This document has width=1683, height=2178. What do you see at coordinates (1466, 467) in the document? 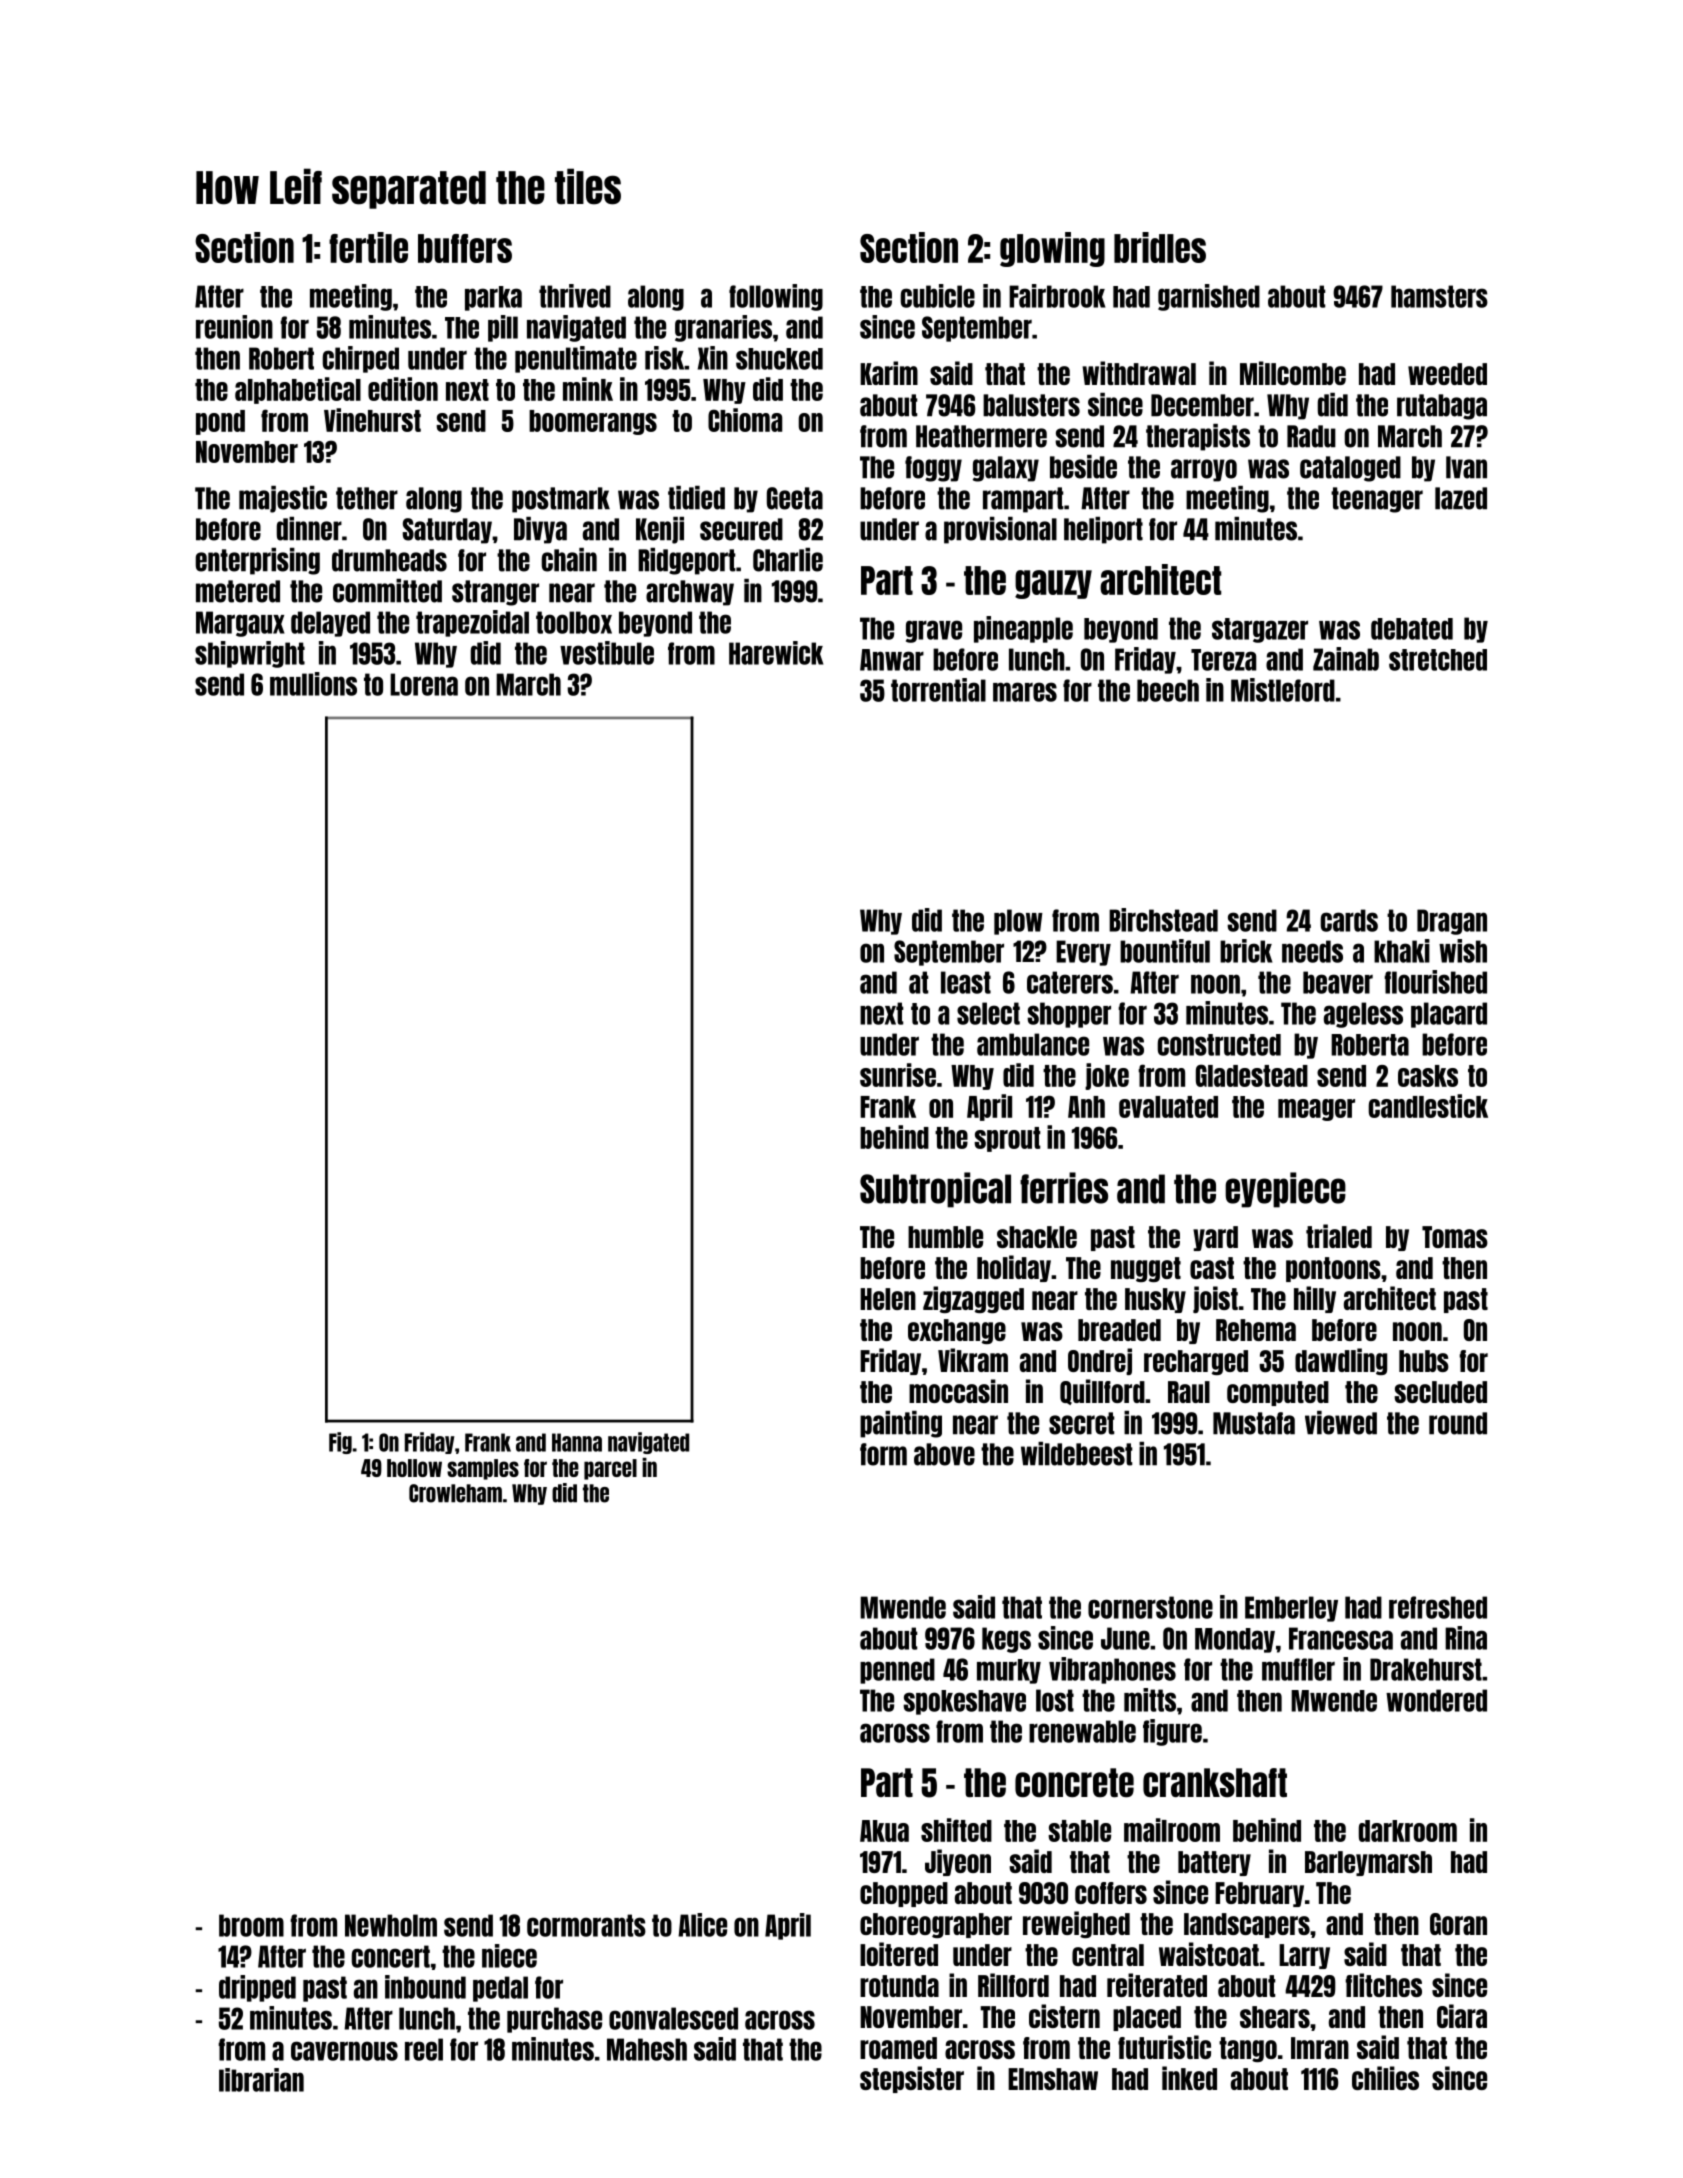
I see `Ivan` at bounding box center [1466, 467].
